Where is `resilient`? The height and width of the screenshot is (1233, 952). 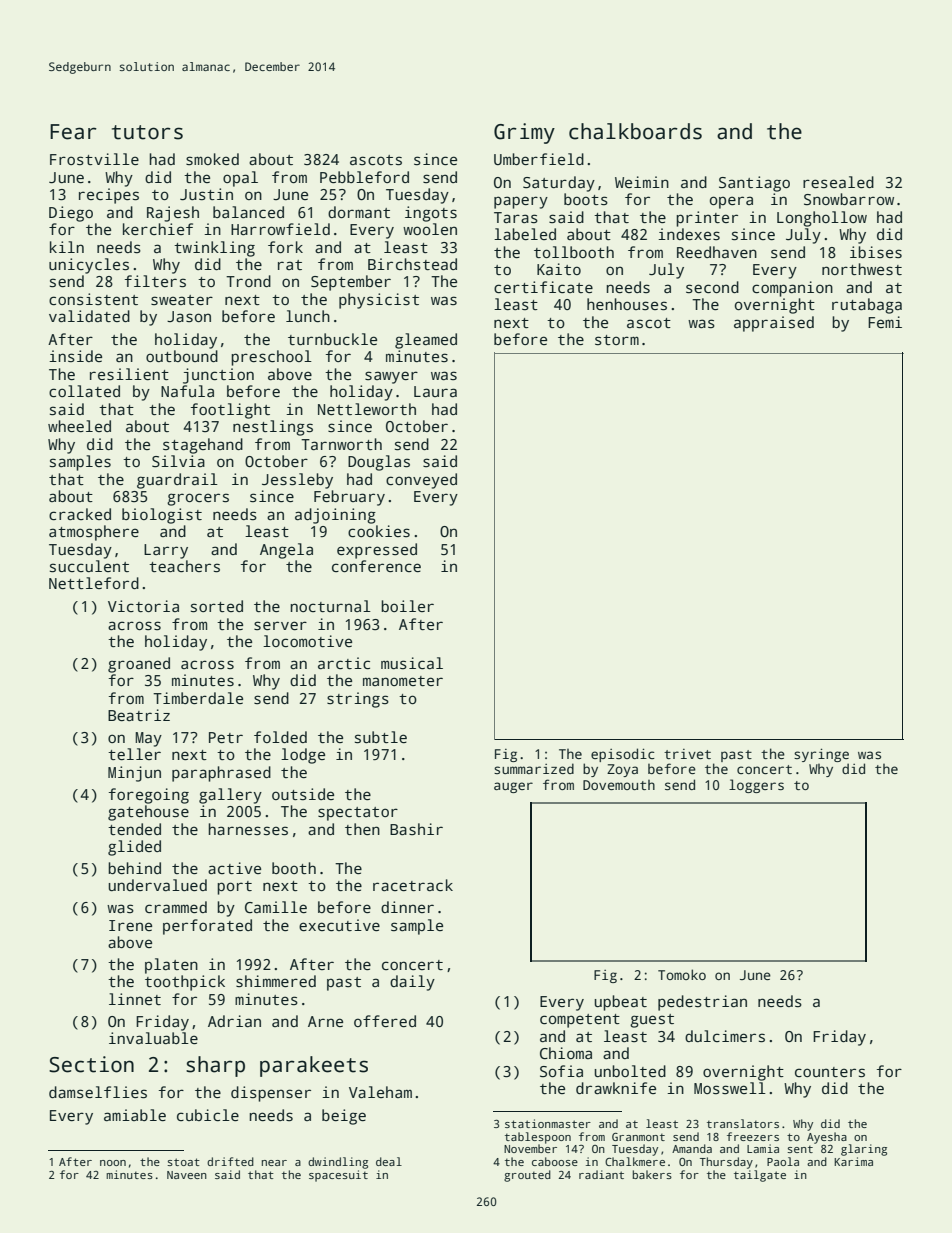
resilient is located at coordinates (129, 374).
